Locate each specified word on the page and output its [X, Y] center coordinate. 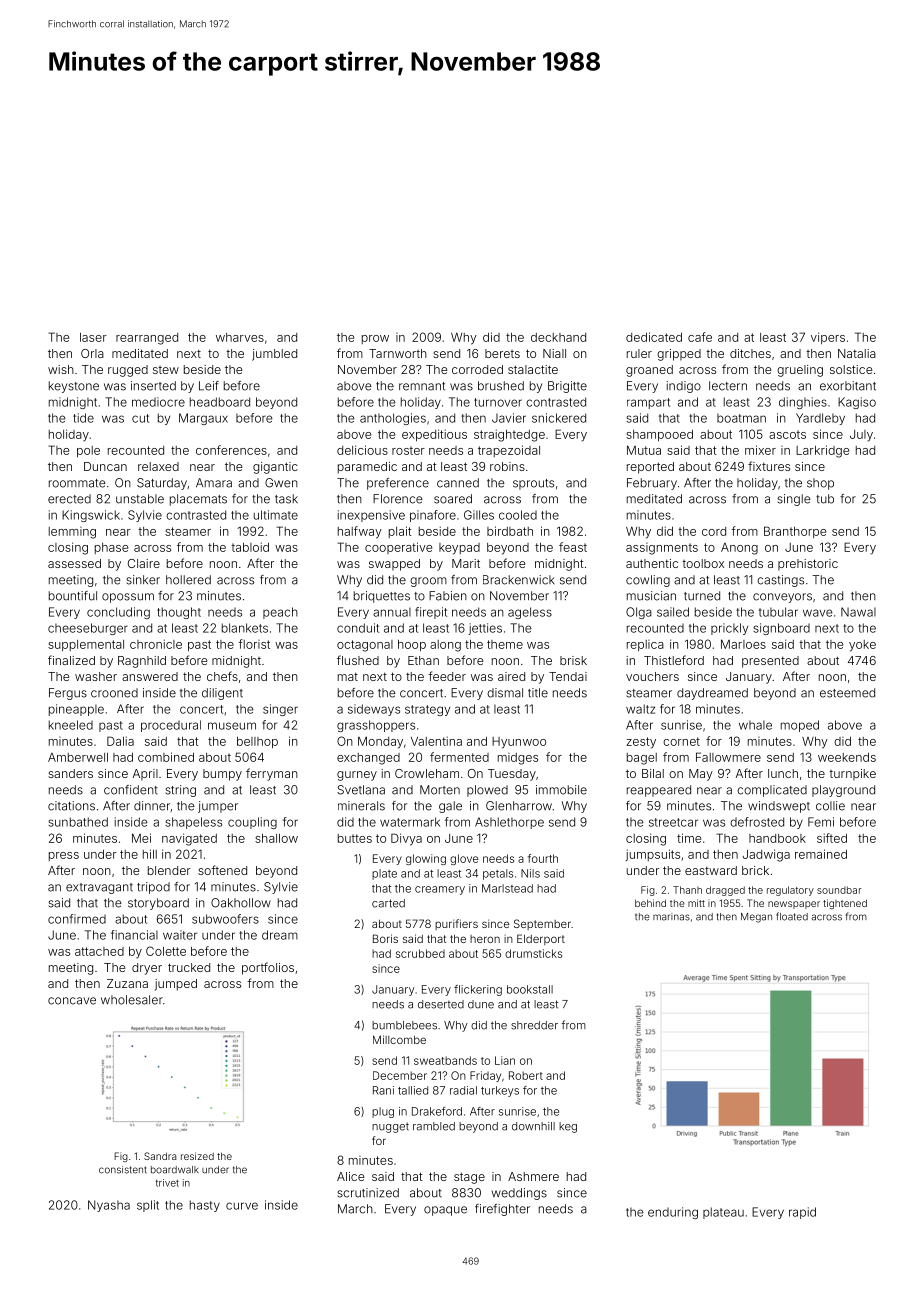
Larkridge [822, 451]
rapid [802, 1213]
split [148, 1206]
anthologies [393, 419]
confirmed [77, 919]
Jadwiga [766, 855]
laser [93, 337]
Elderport [541, 939]
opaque [445, 1211]
